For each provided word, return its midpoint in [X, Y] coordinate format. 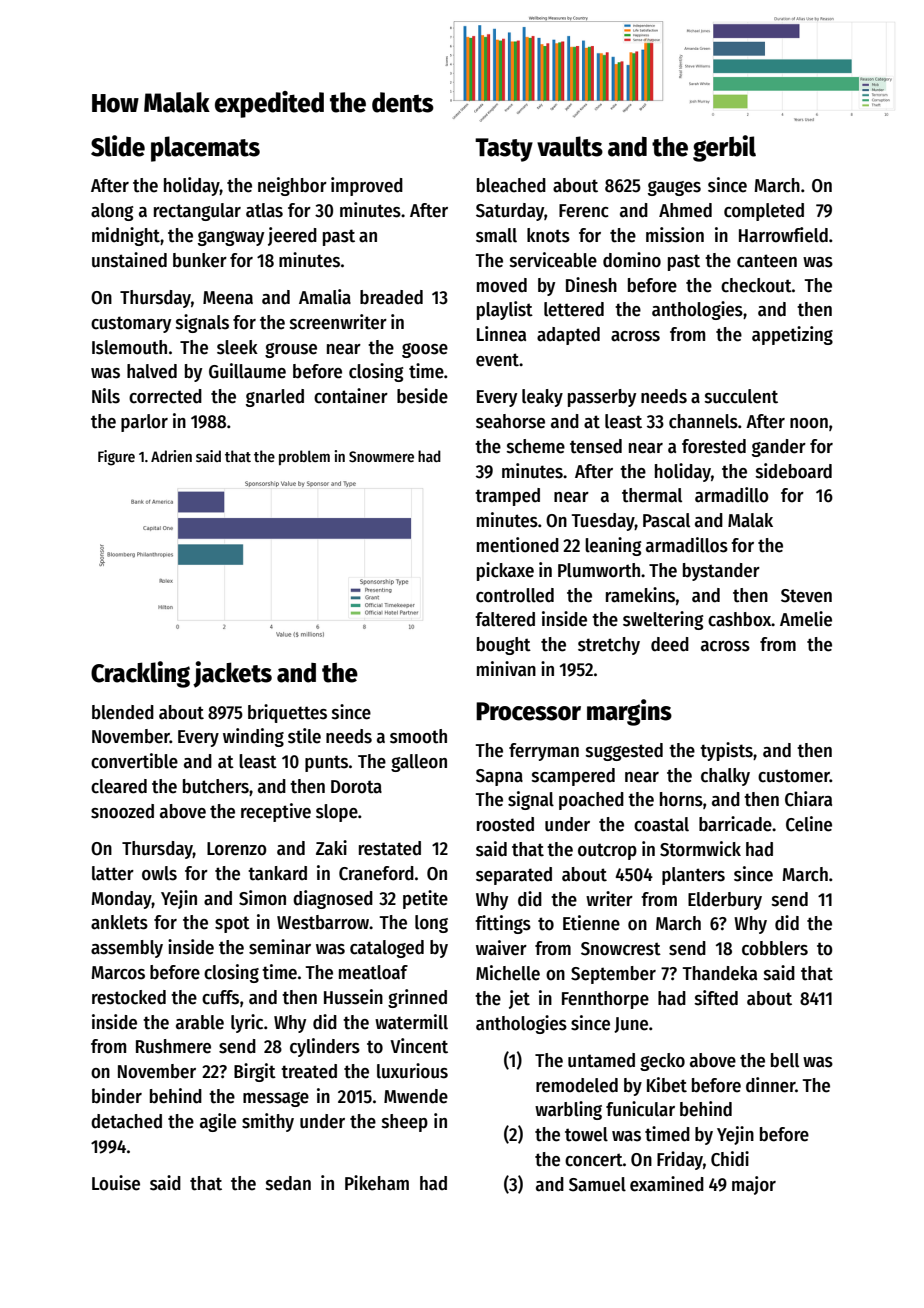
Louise [116, 1183]
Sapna [499, 777]
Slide [118, 146]
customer [794, 776]
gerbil [724, 148]
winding [253, 737]
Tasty [504, 150]
